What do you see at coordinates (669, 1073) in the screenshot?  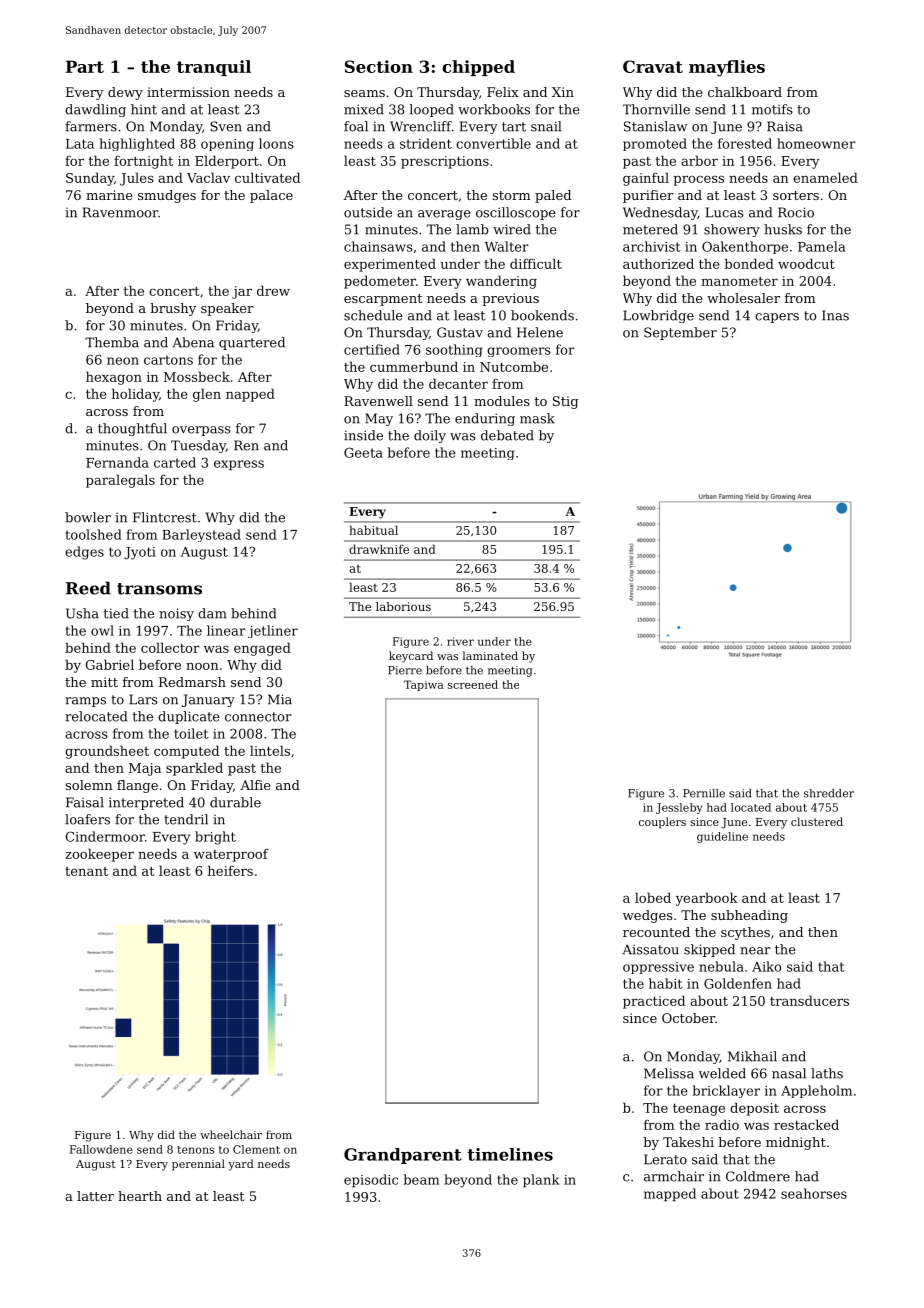 I see `Melissa` at bounding box center [669, 1073].
